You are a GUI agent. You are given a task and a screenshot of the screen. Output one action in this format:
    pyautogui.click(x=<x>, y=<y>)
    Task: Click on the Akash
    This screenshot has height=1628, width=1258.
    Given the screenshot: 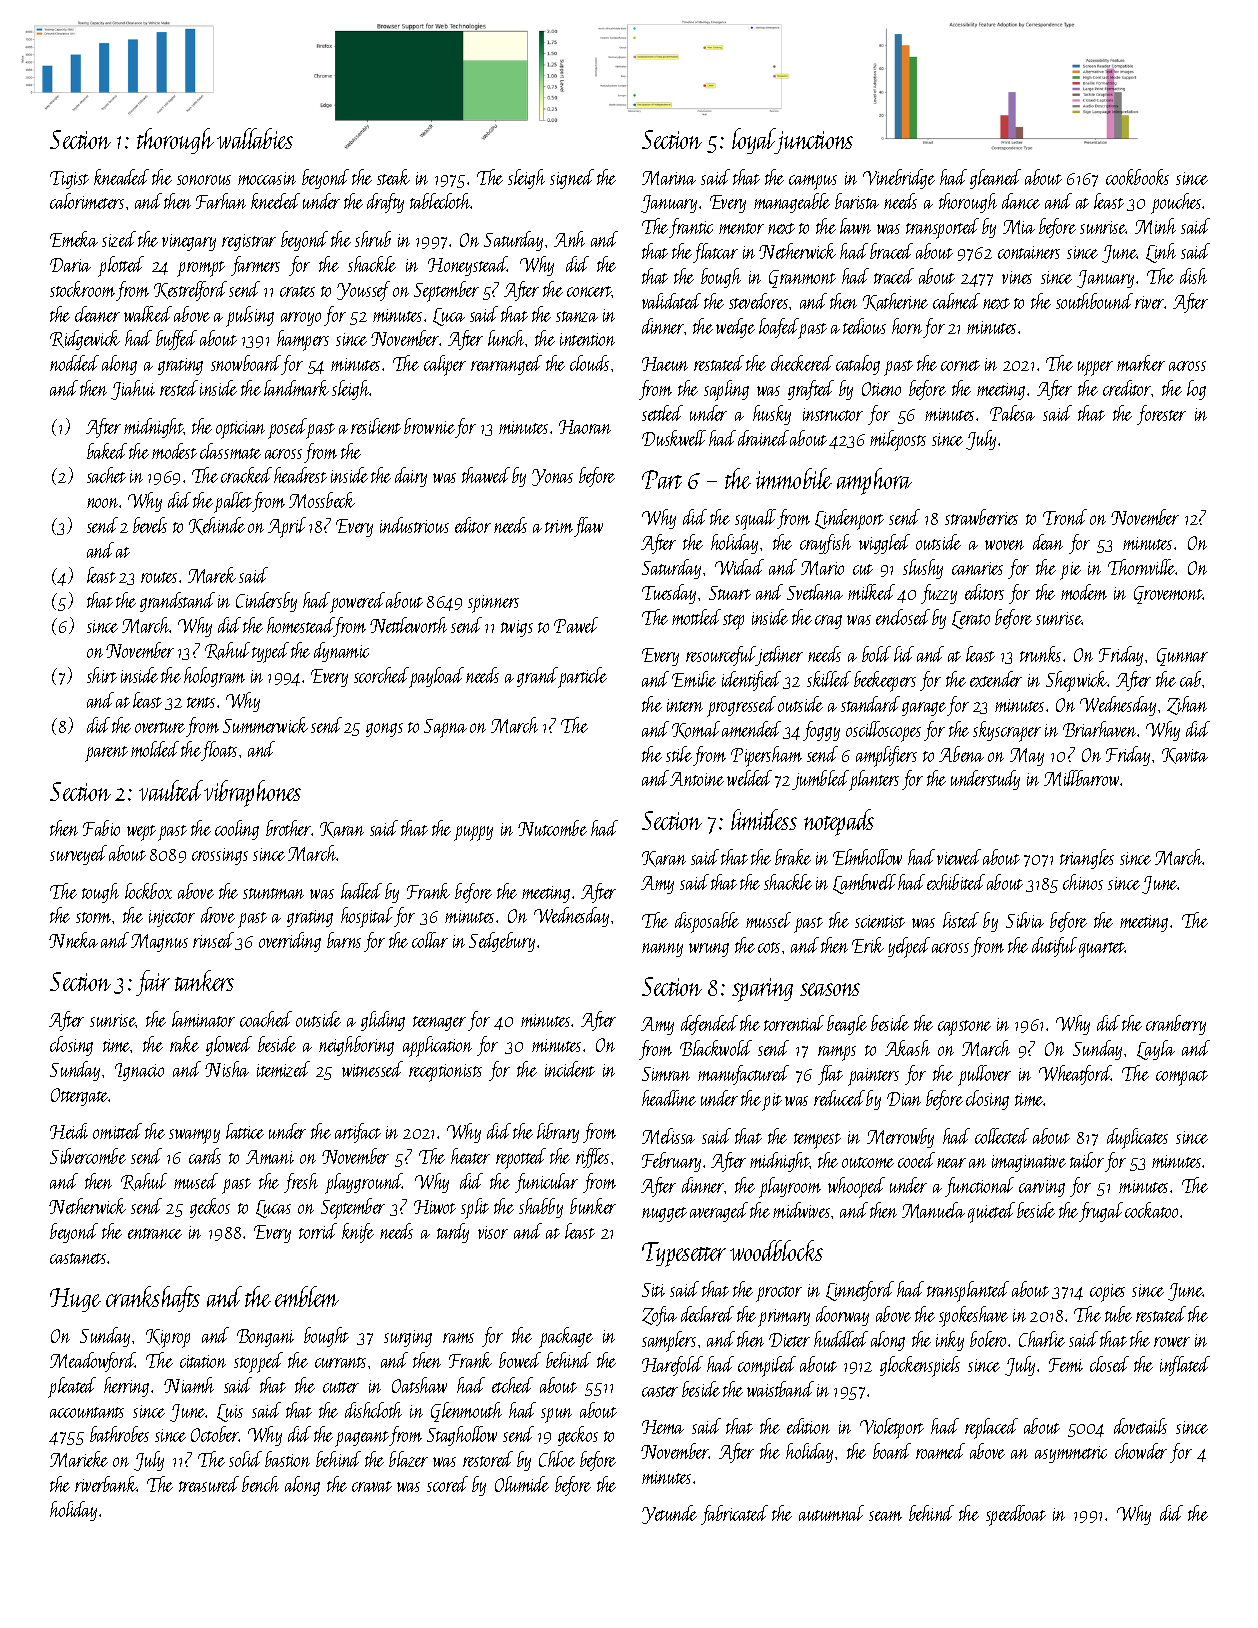 What is the action you would take?
    pyautogui.click(x=907, y=1048)
